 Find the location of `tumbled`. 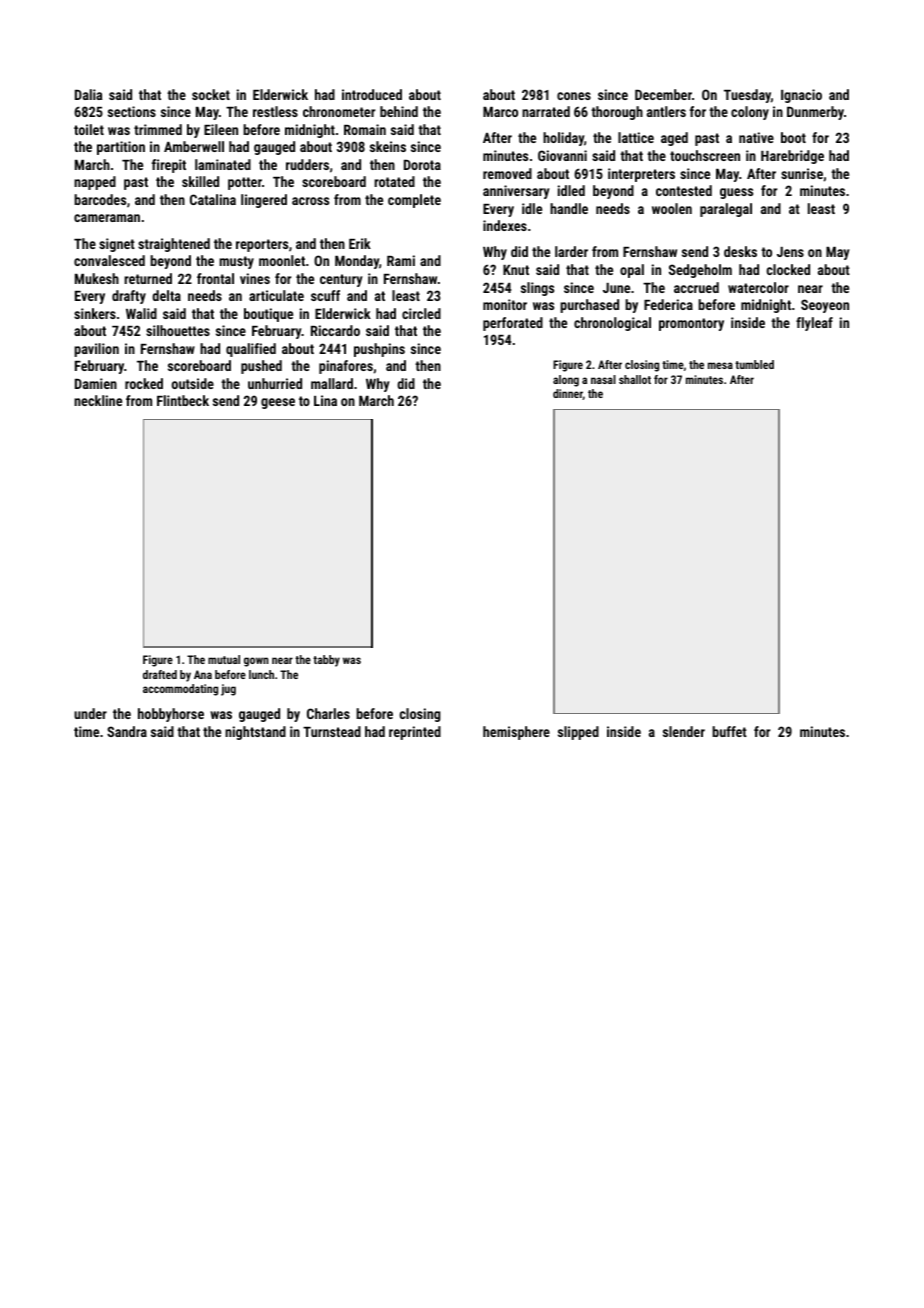

tumbled is located at coordinates (754, 364).
